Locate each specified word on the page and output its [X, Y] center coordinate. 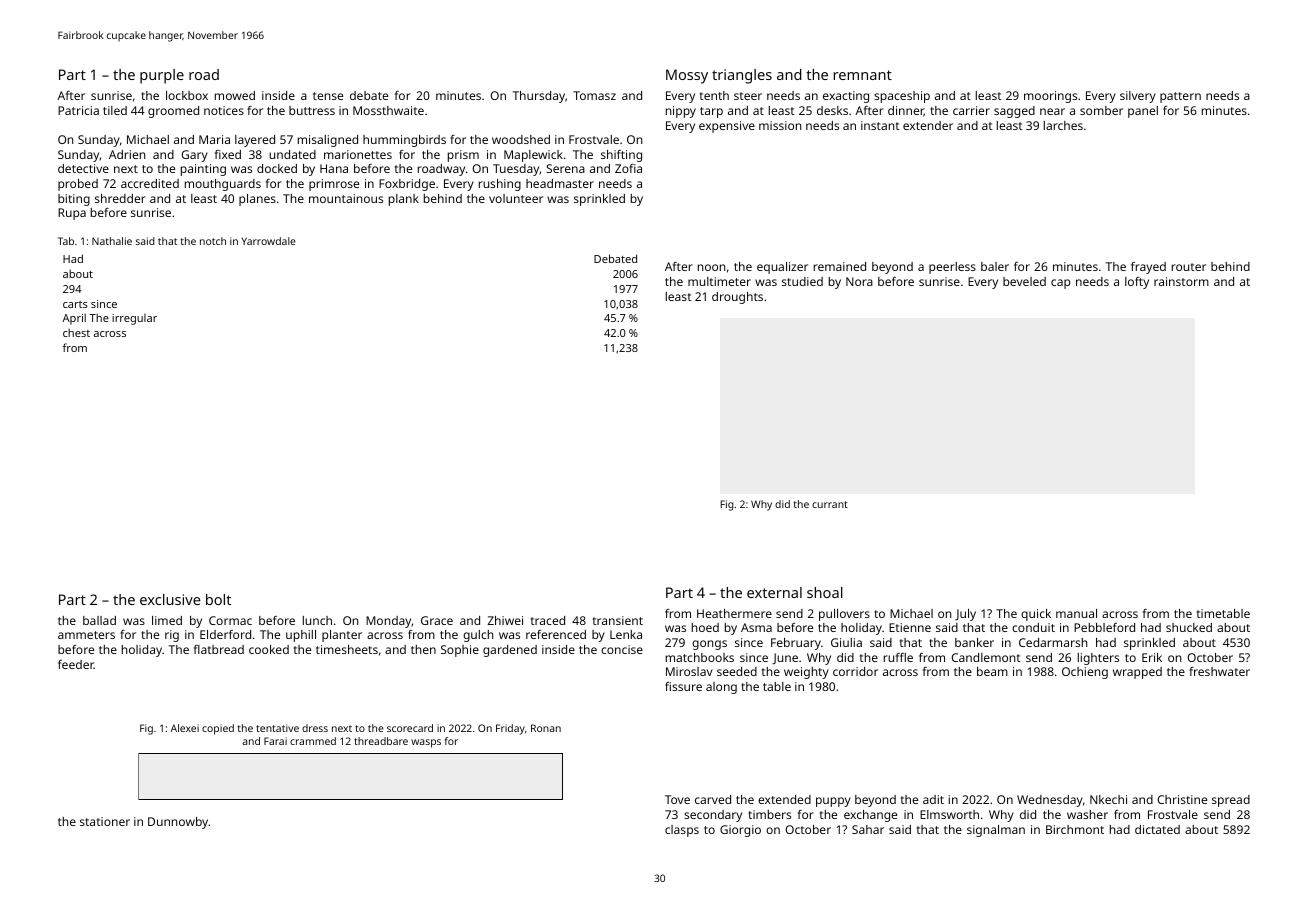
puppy [833, 802]
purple [162, 76]
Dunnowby [178, 823]
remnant [862, 75]
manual [1076, 613]
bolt [218, 599]
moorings [1050, 97]
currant [830, 504]
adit [933, 799]
